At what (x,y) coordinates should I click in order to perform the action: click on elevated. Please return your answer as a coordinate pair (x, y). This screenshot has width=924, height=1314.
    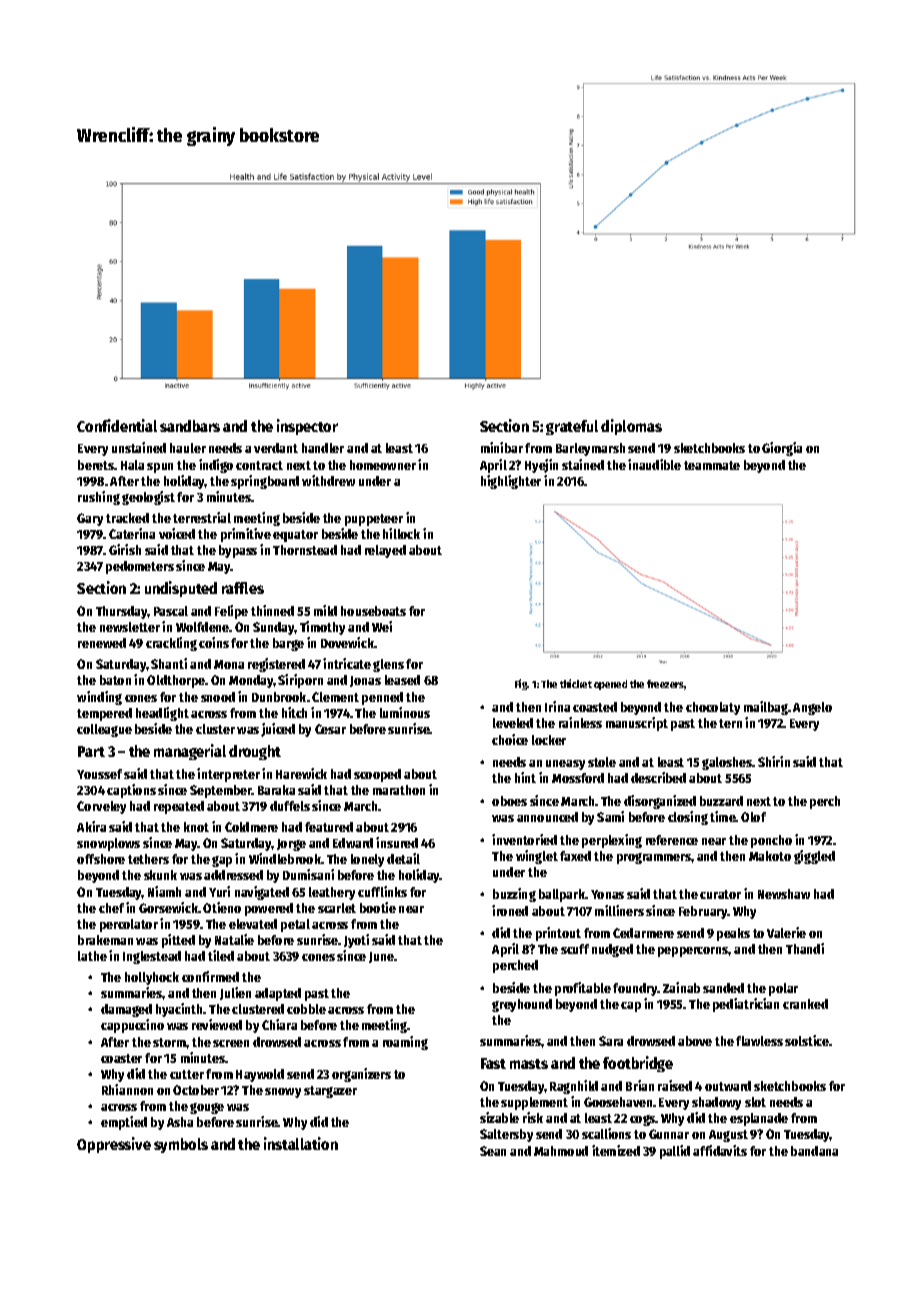
    Looking at the image, I should click on (253, 924).
